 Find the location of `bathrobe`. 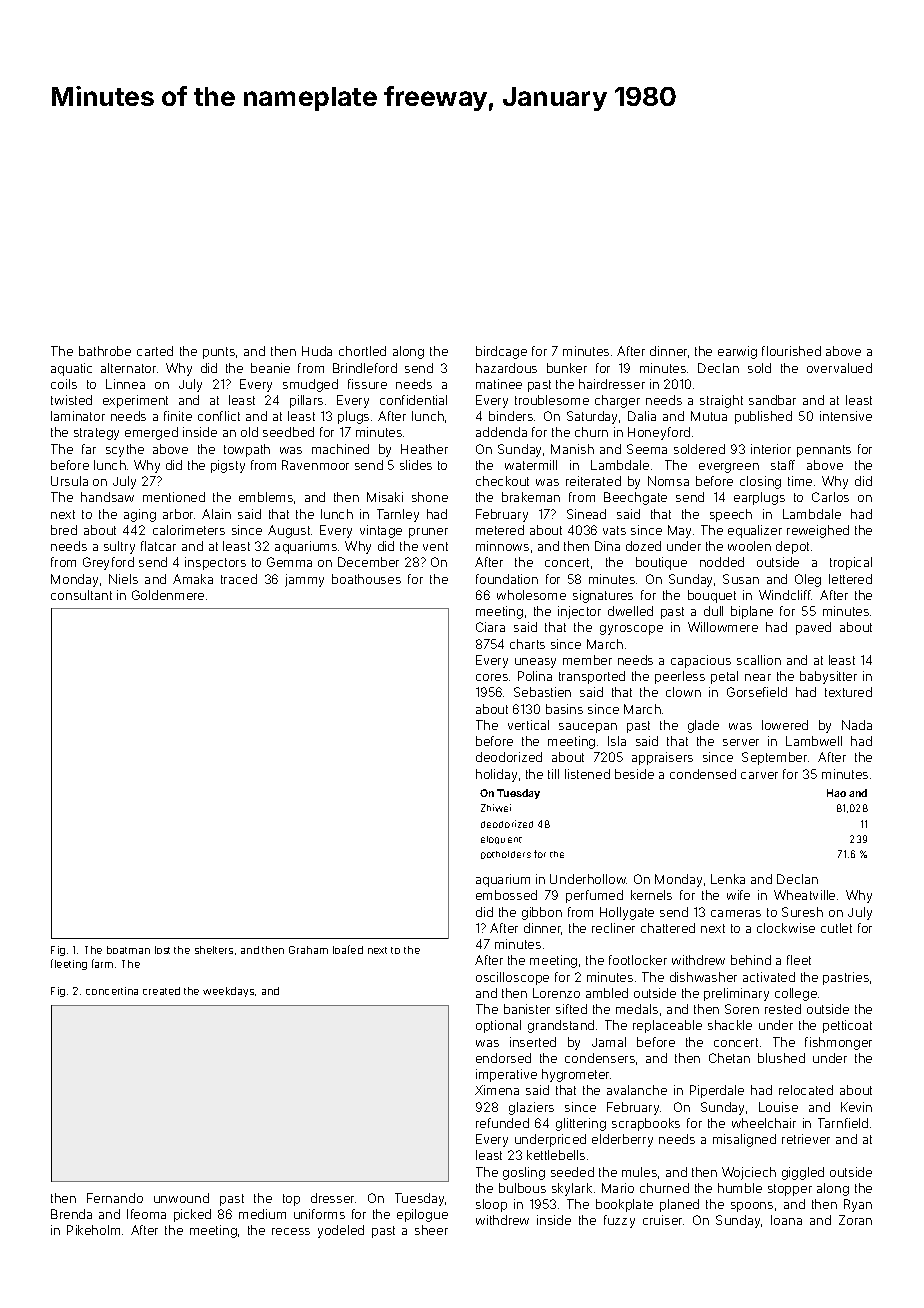

bathrobe is located at coordinates (105, 351).
